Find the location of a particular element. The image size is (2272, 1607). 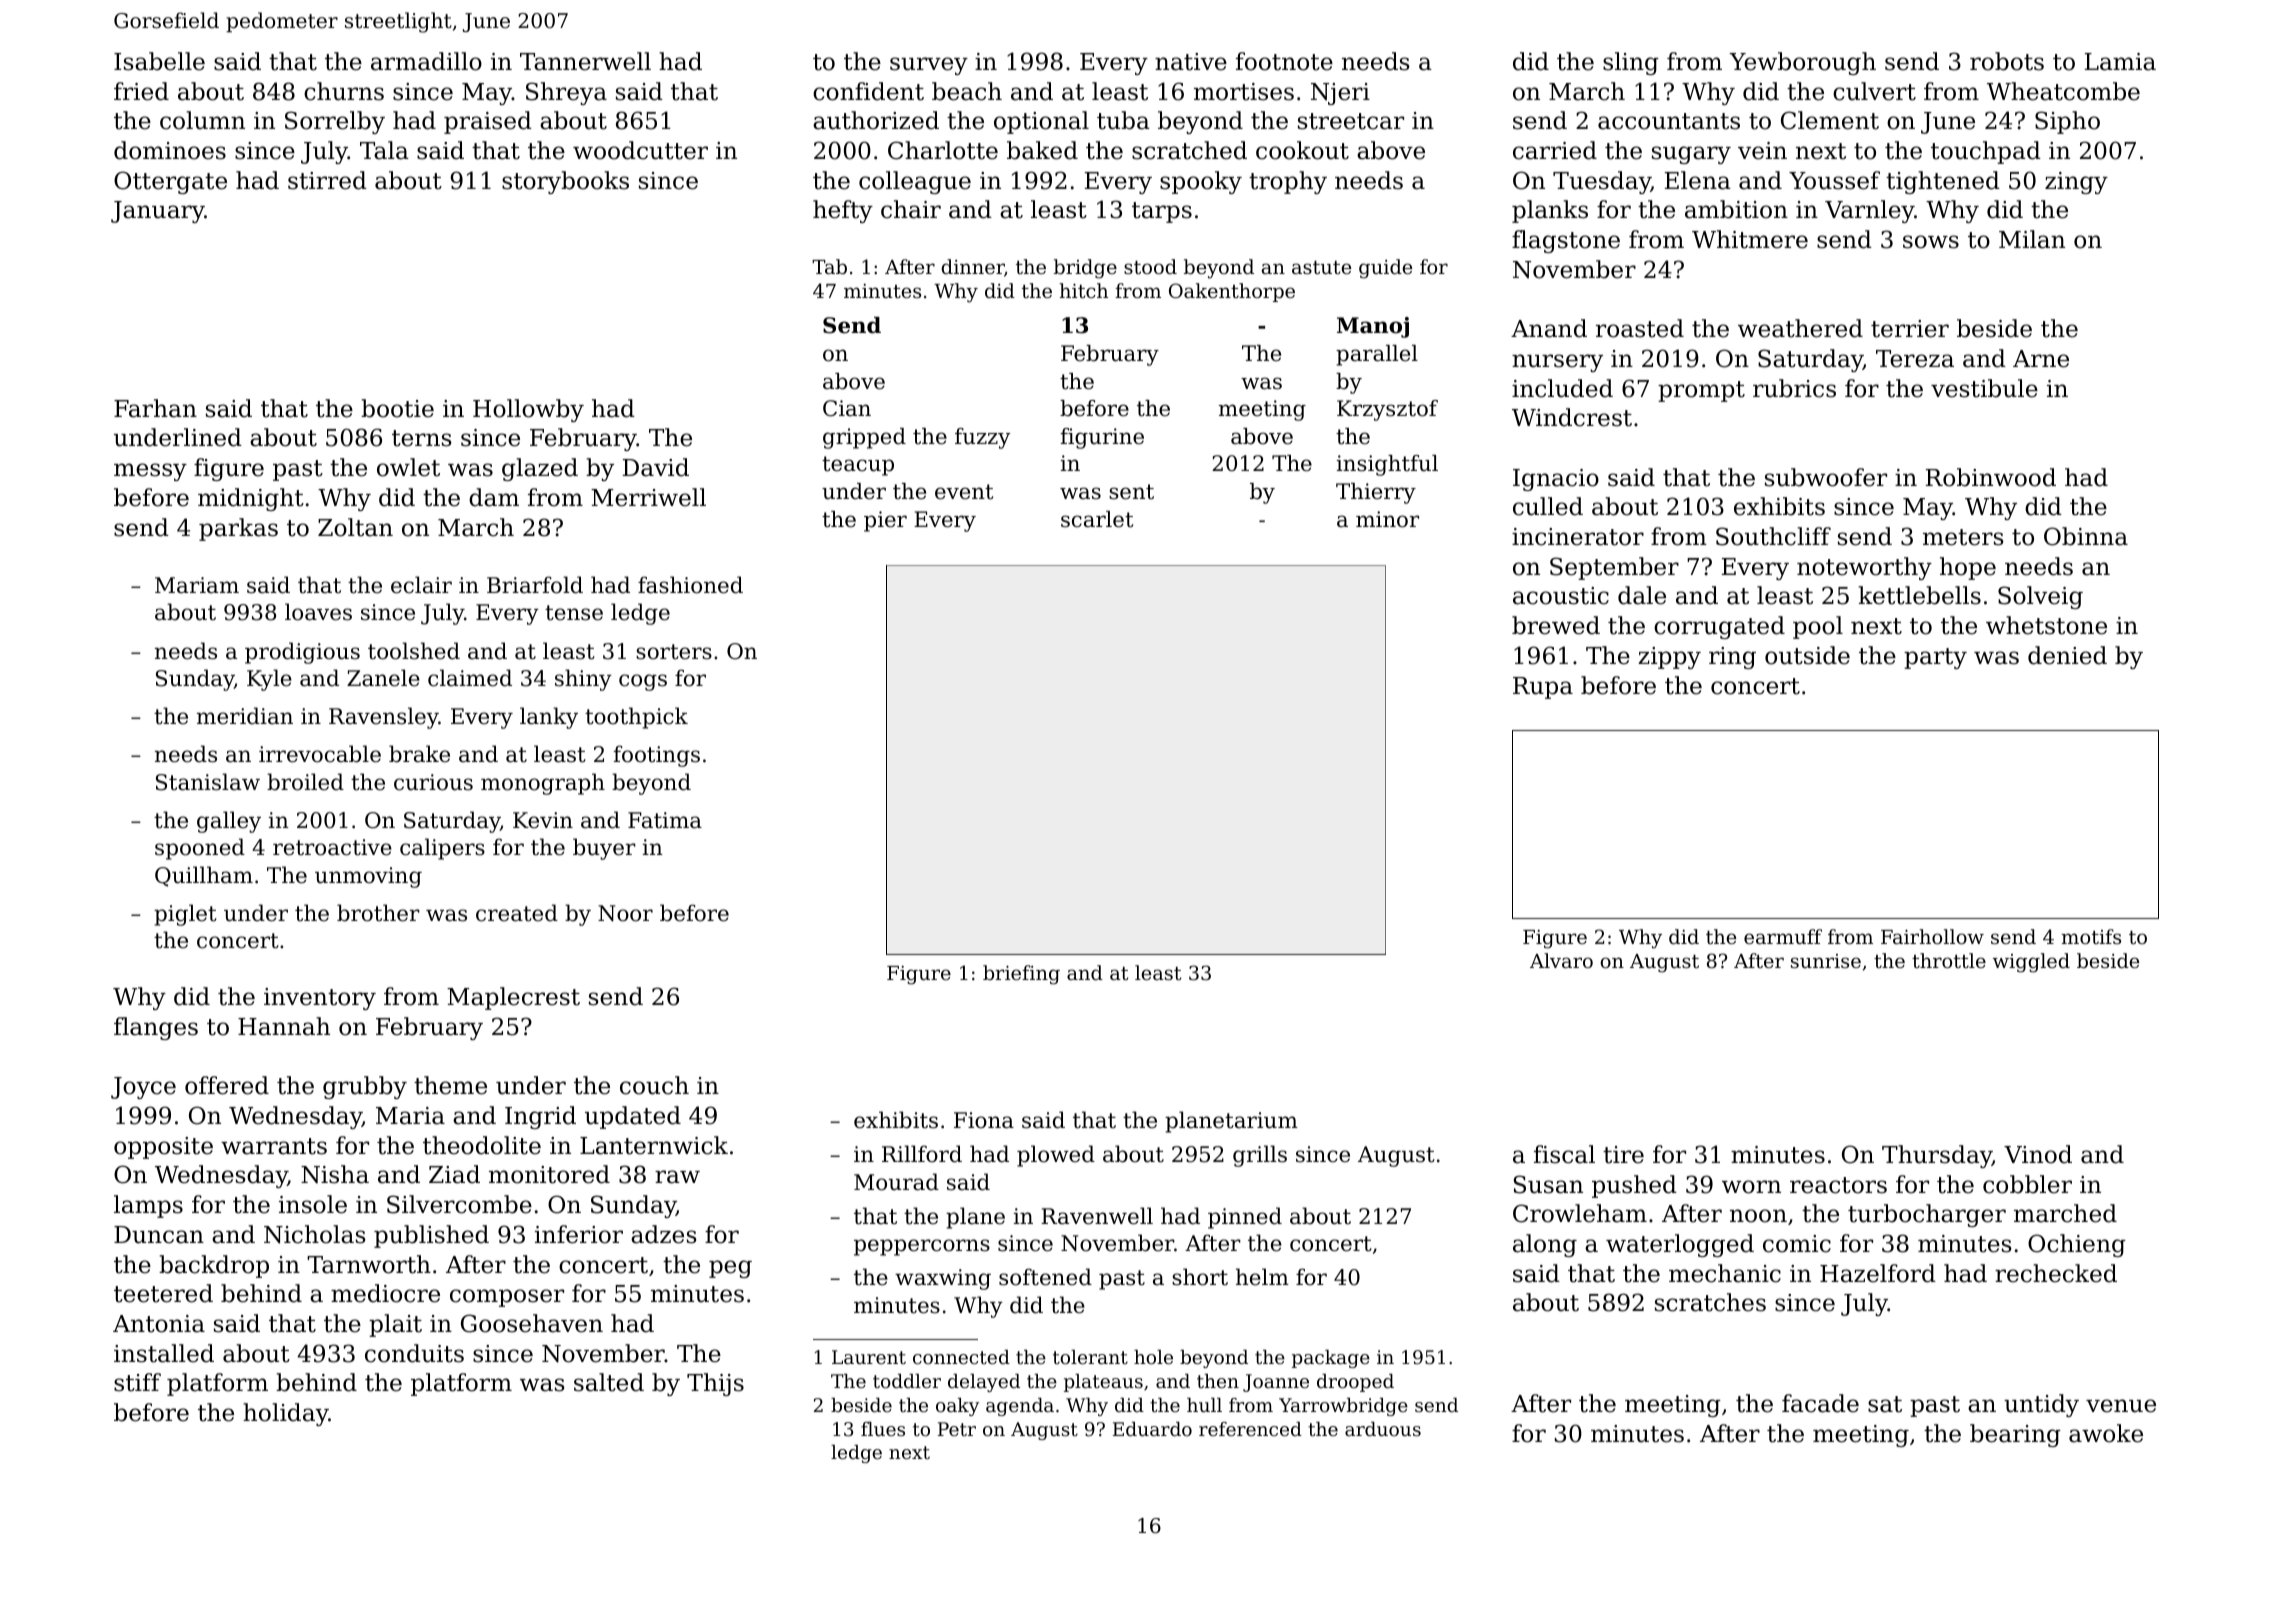

party is located at coordinates (1935, 658).
